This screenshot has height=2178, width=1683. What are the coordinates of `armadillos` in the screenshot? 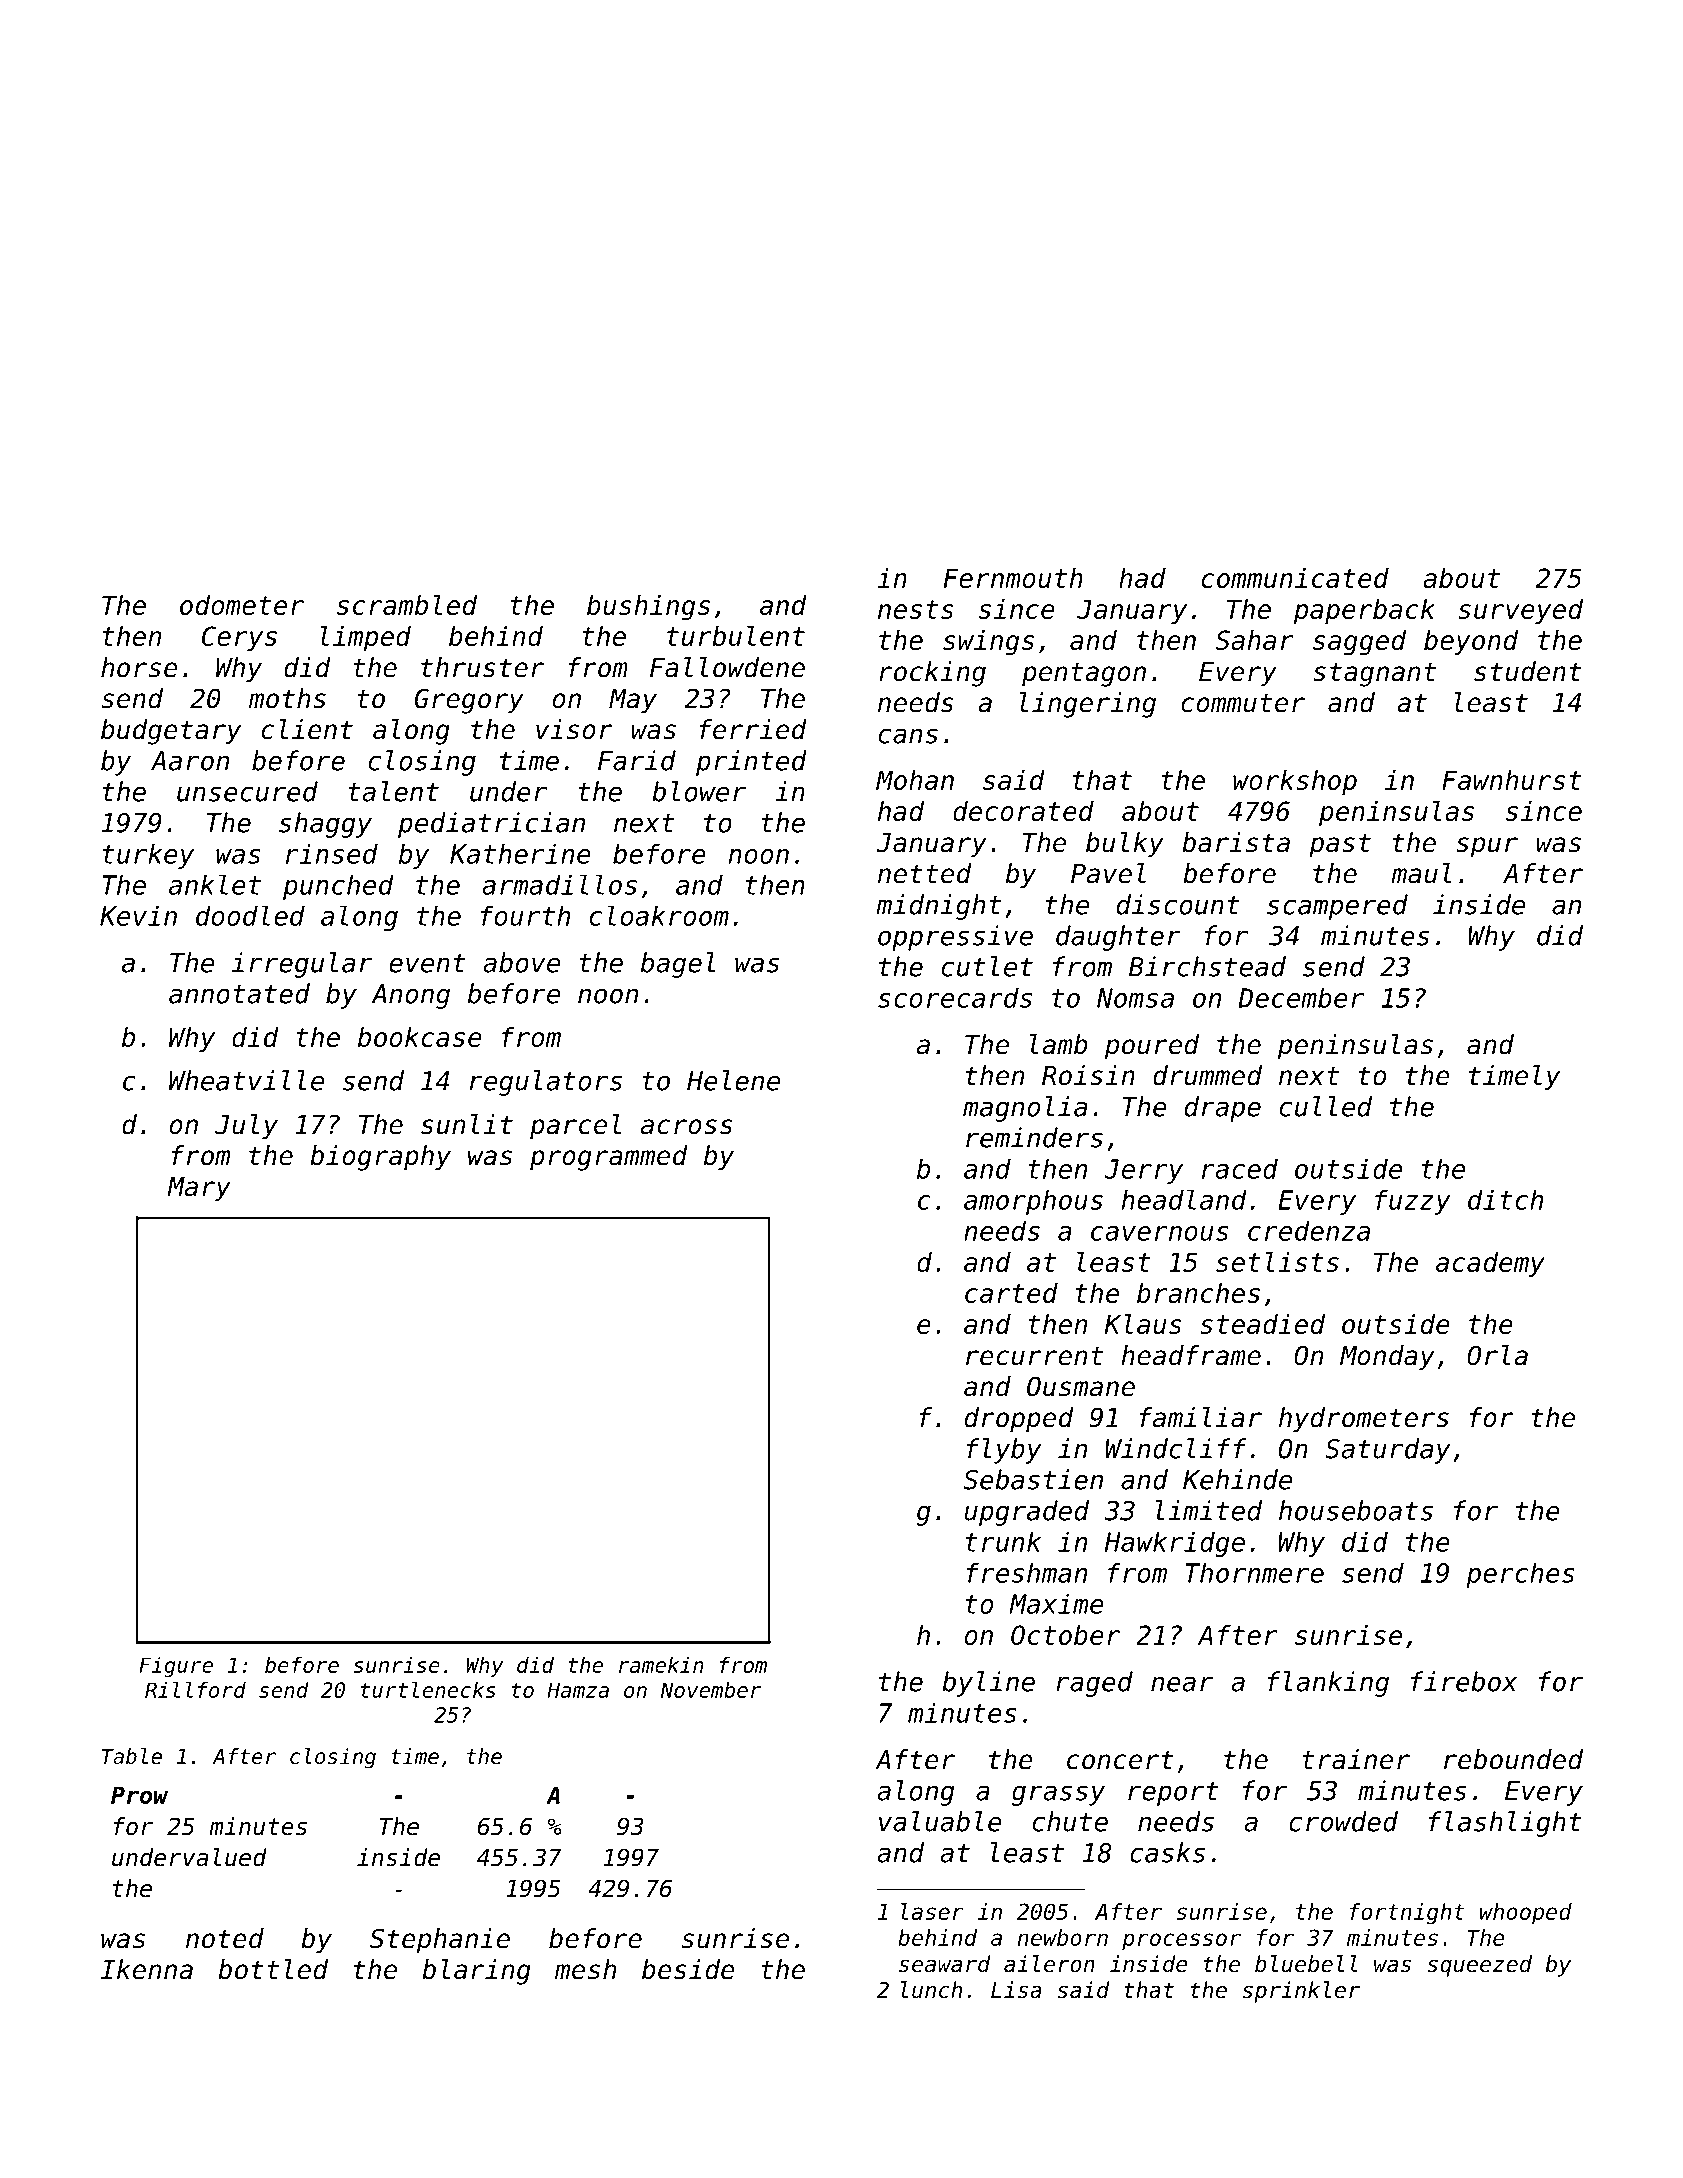 It's located at (559, 885).
